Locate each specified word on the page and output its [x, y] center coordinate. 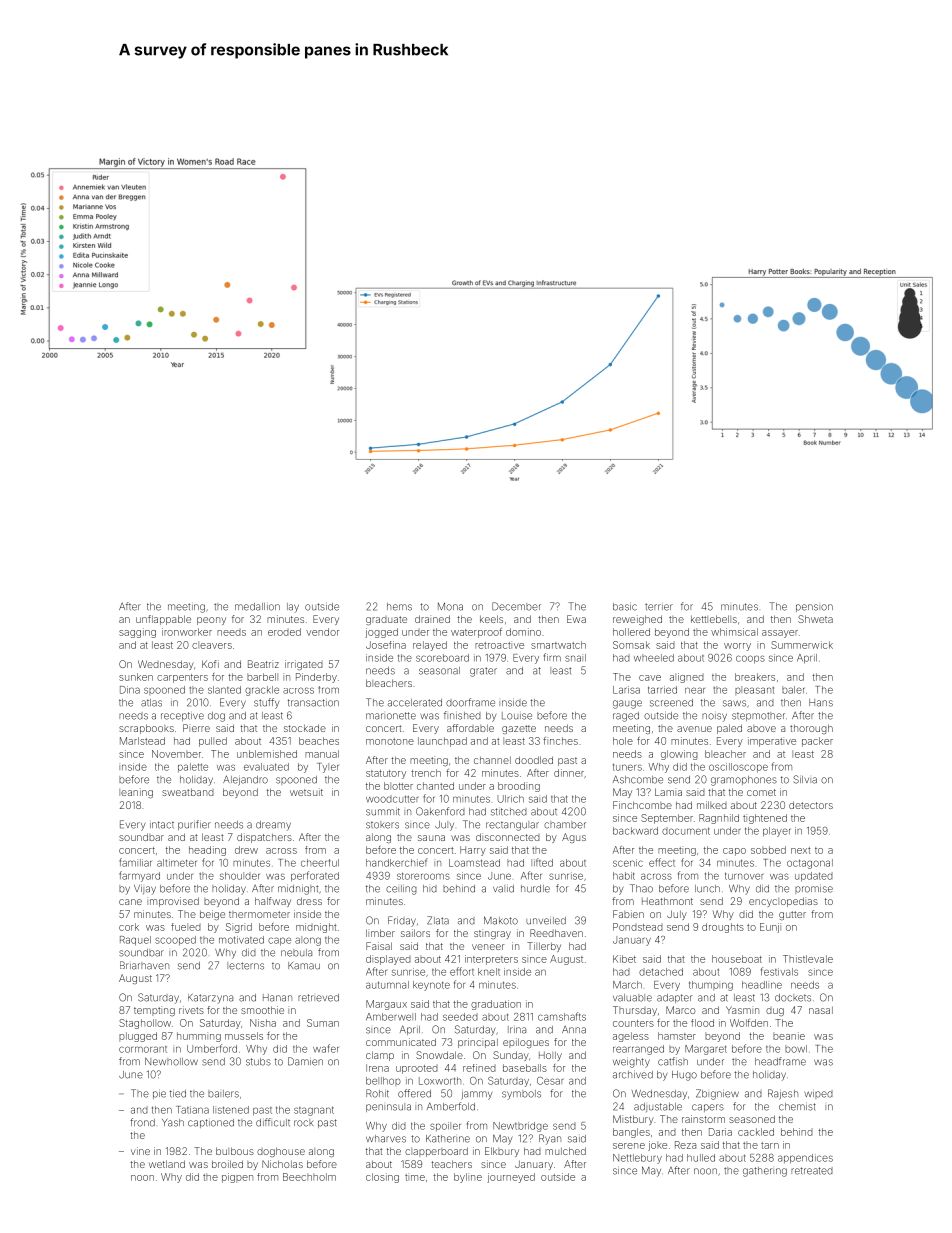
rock [303, 1123]
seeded [460, 1017]
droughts [723, 928]
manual [322, 754]
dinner [569, 773]
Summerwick [802, 645]
